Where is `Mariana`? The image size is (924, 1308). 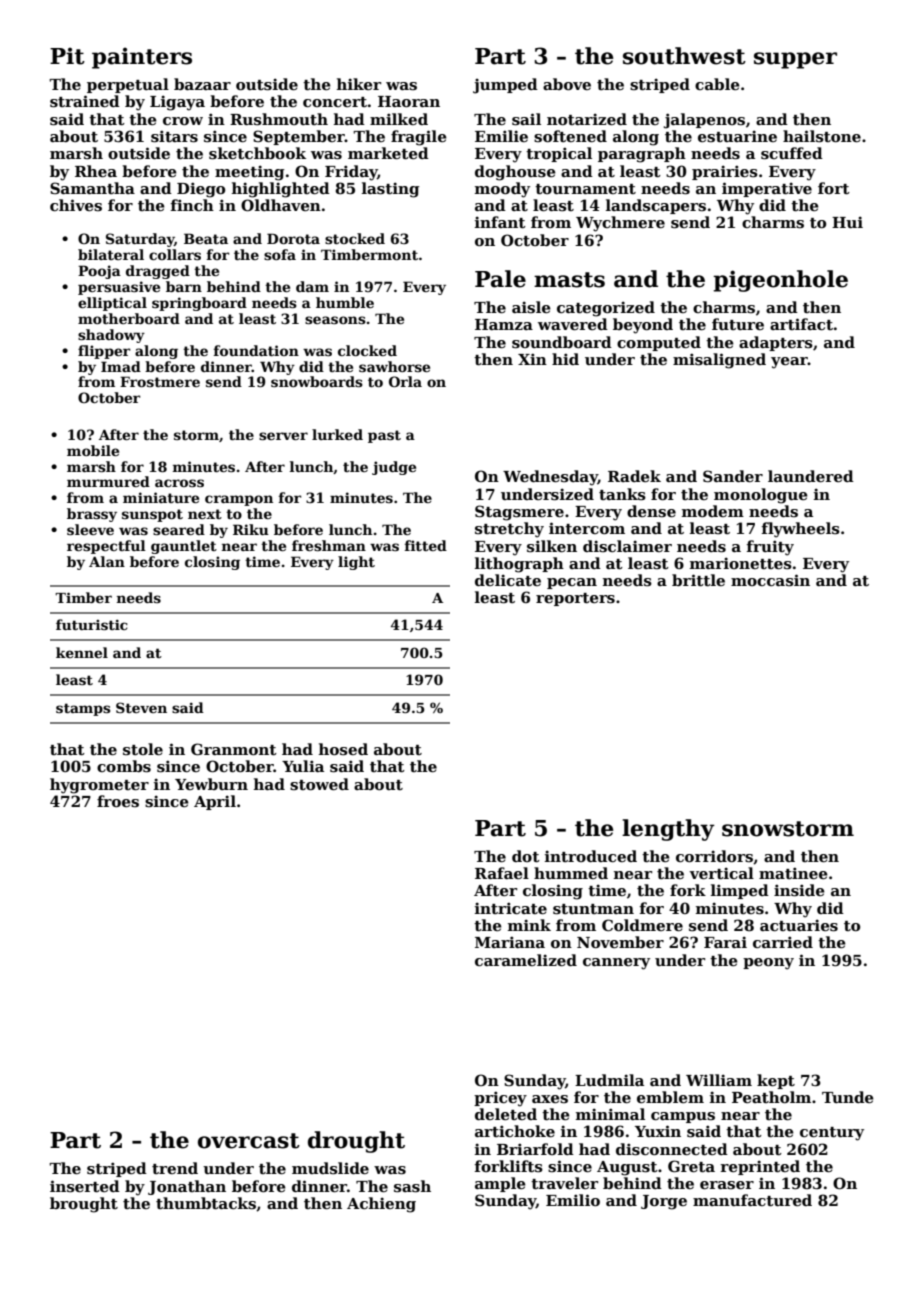
Mariana is located at coordinates (510, 942).
